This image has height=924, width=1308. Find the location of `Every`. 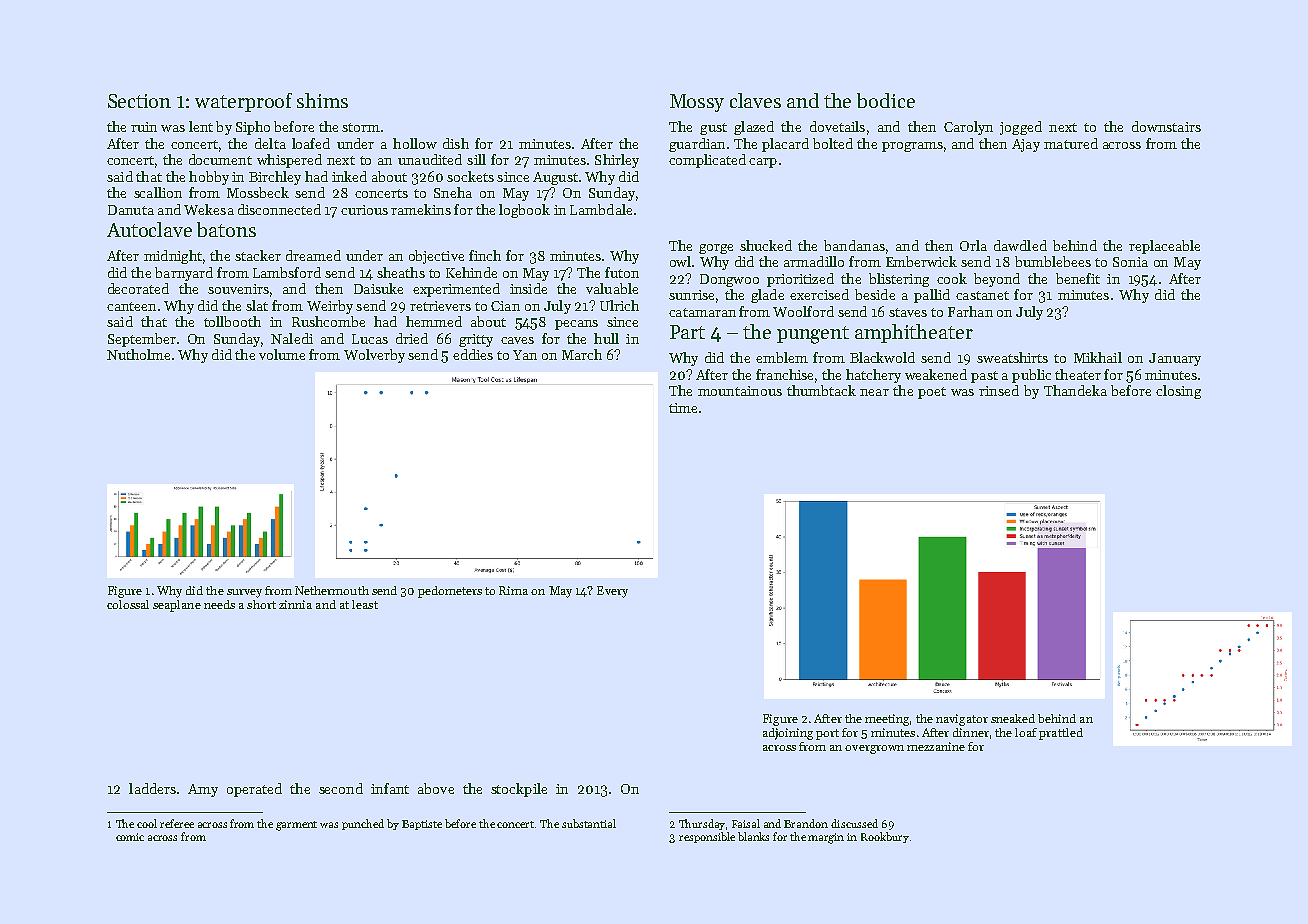

Every is located at coordinates (612, 592).
